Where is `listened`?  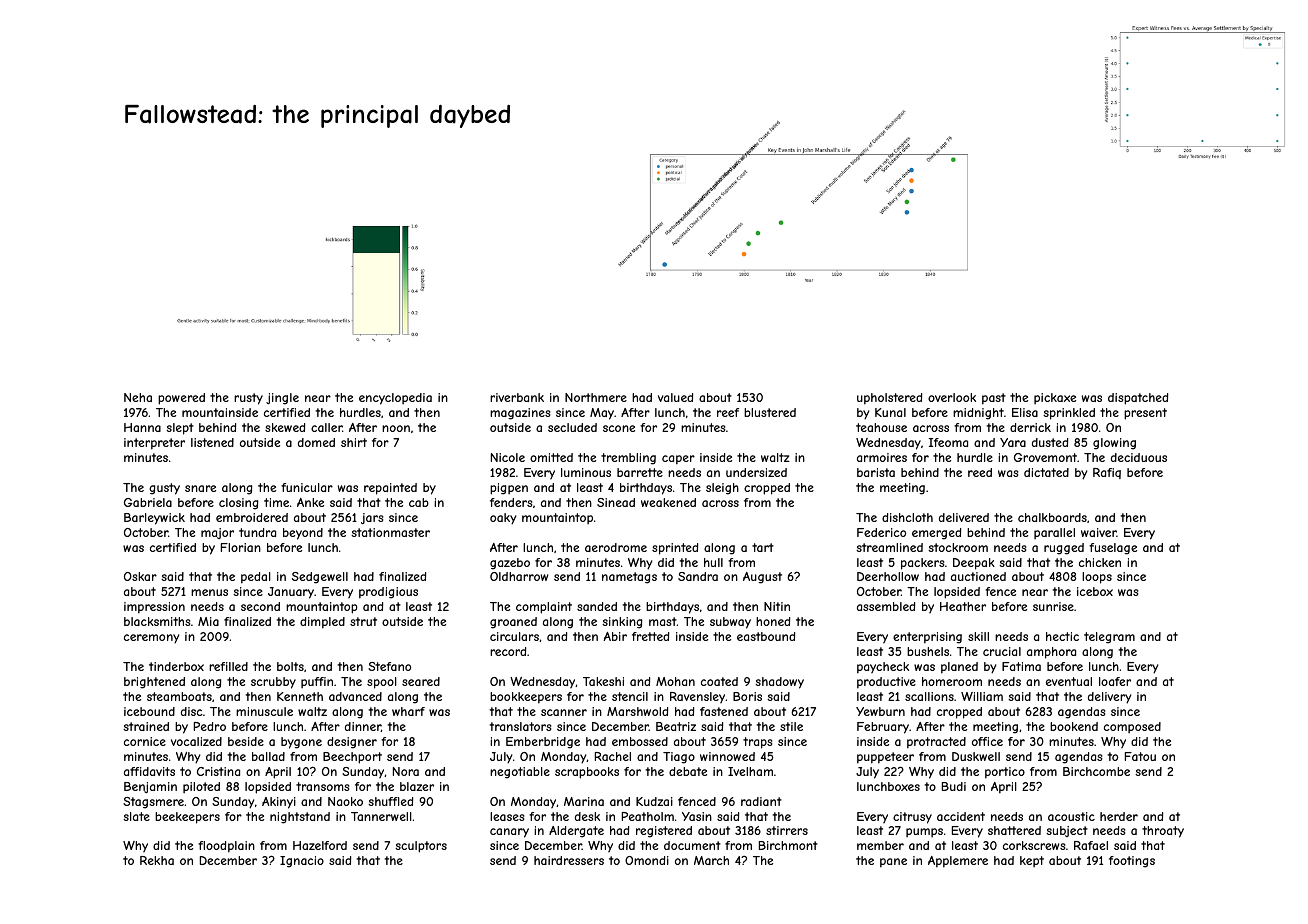
listened is located at coordinates (212, 442).
